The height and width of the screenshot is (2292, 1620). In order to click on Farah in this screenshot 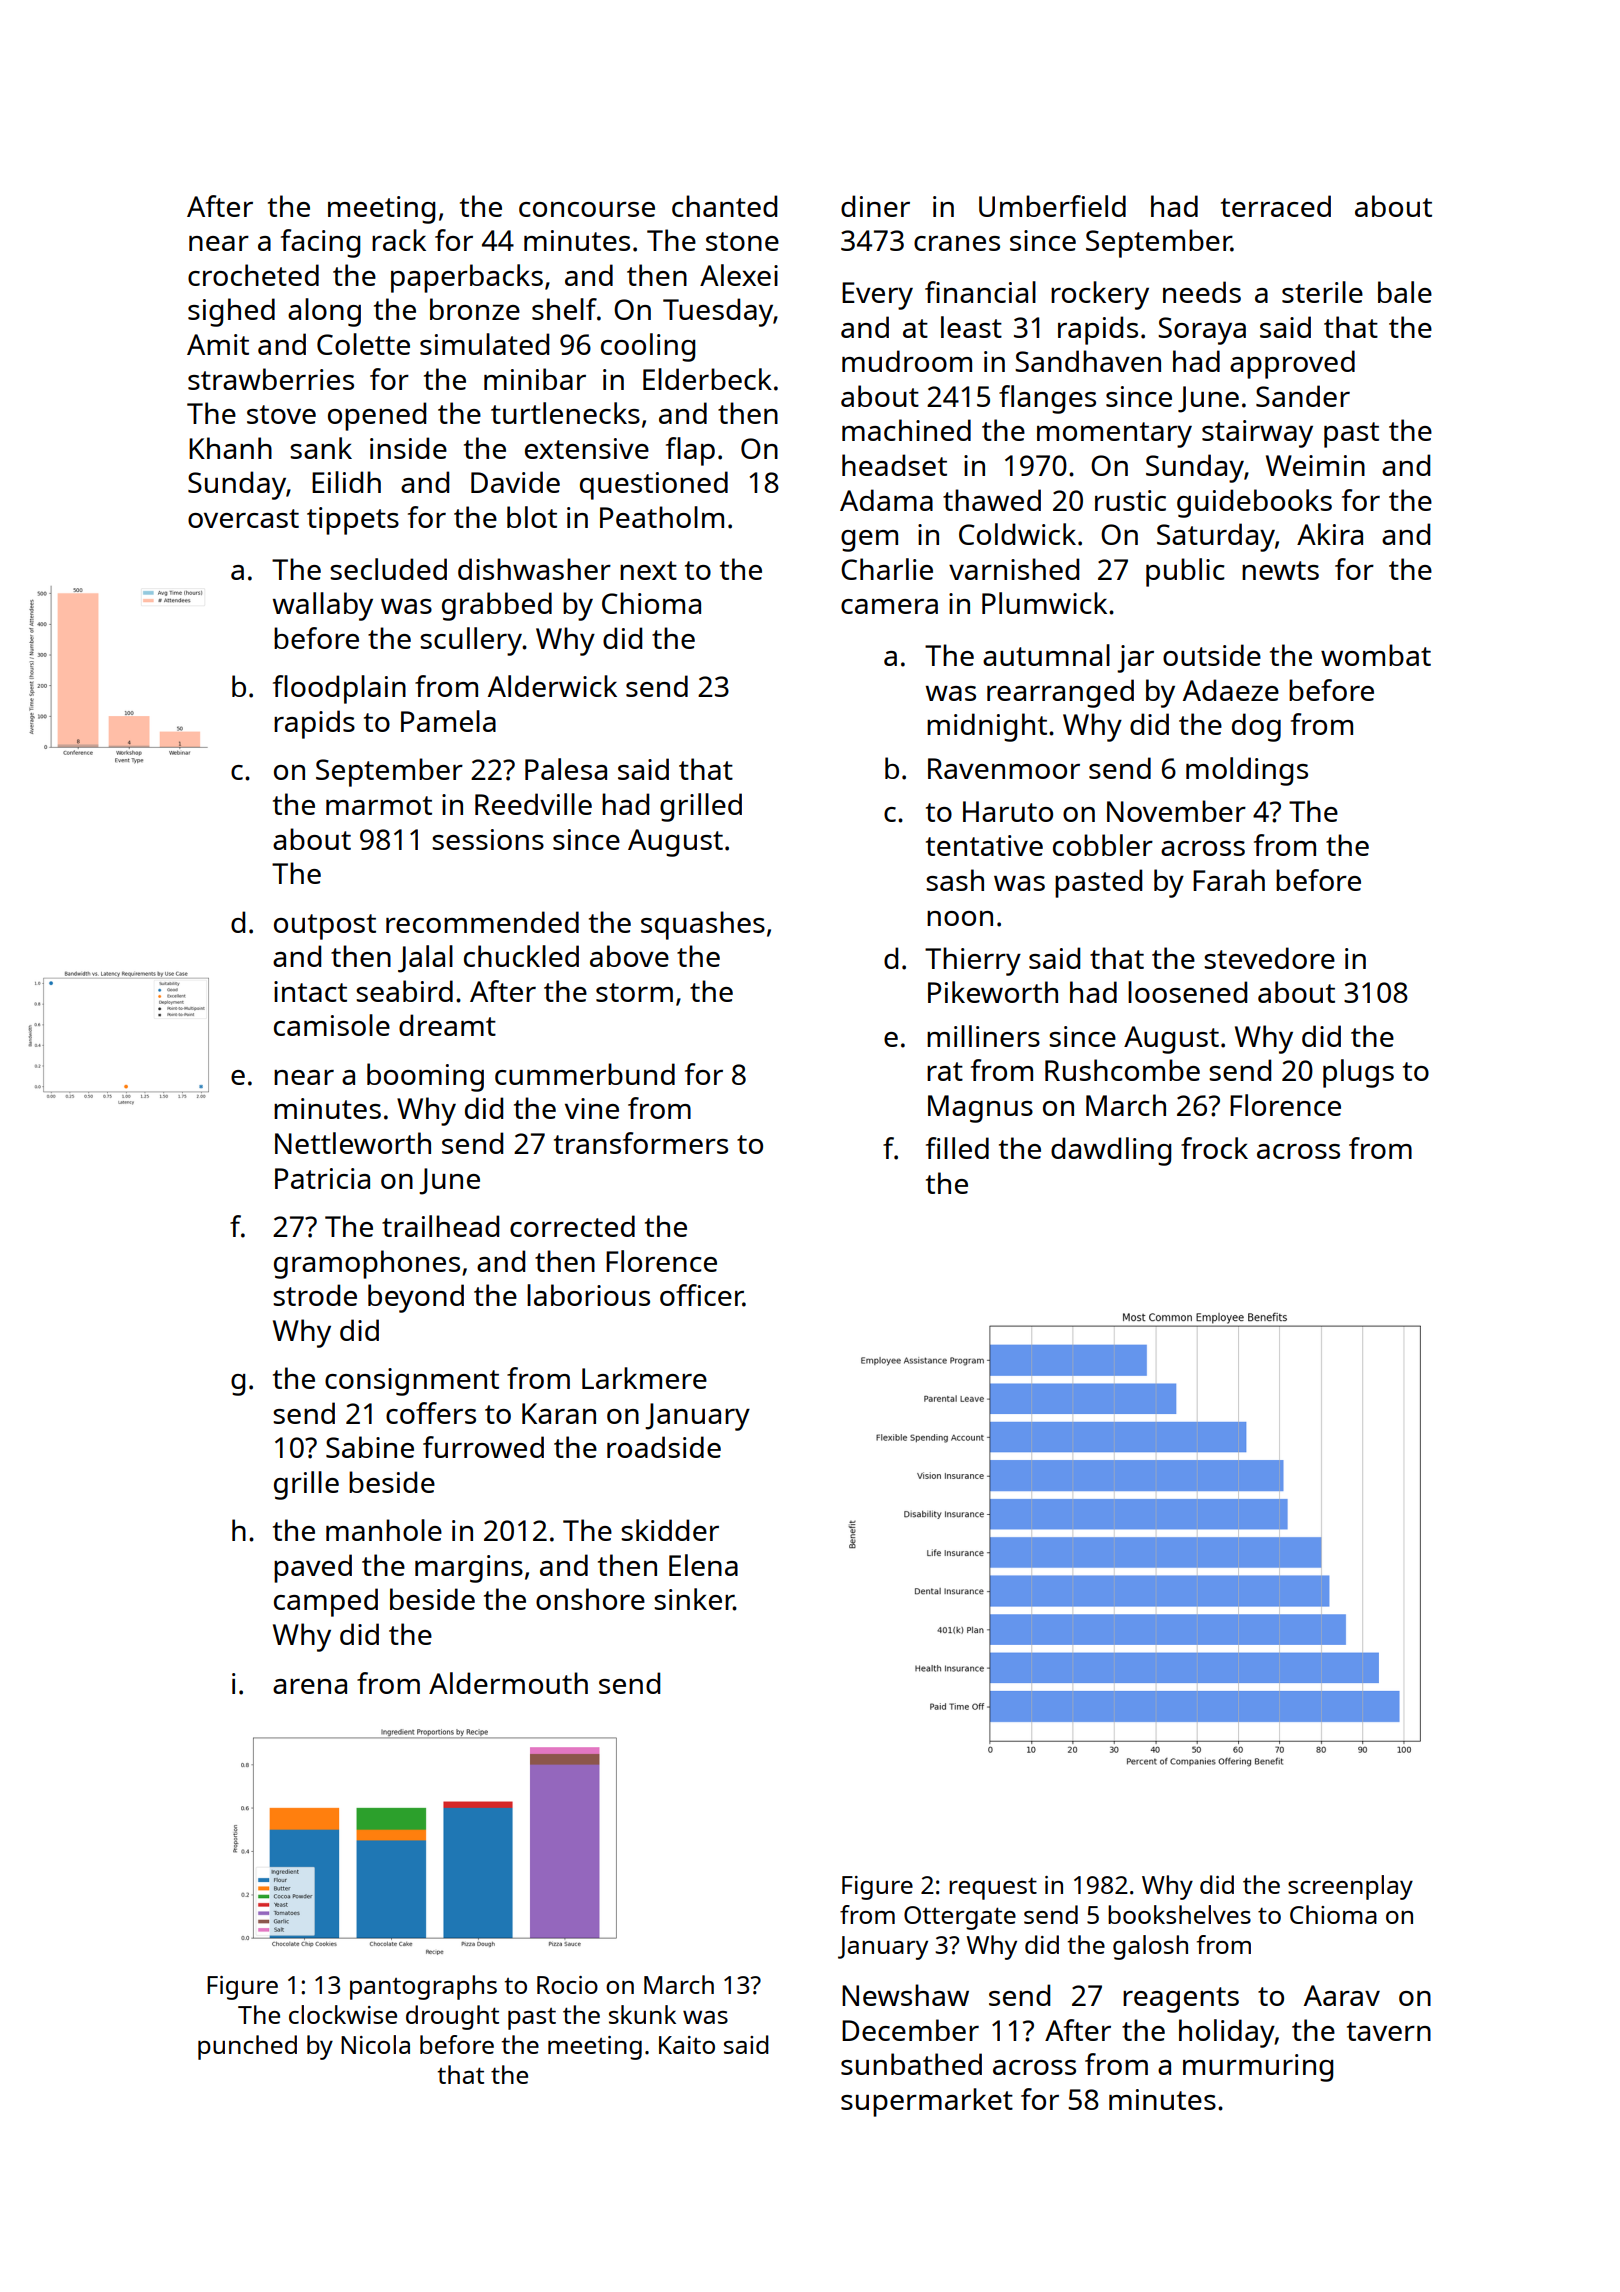, I will do `click(1229, 880)`.
